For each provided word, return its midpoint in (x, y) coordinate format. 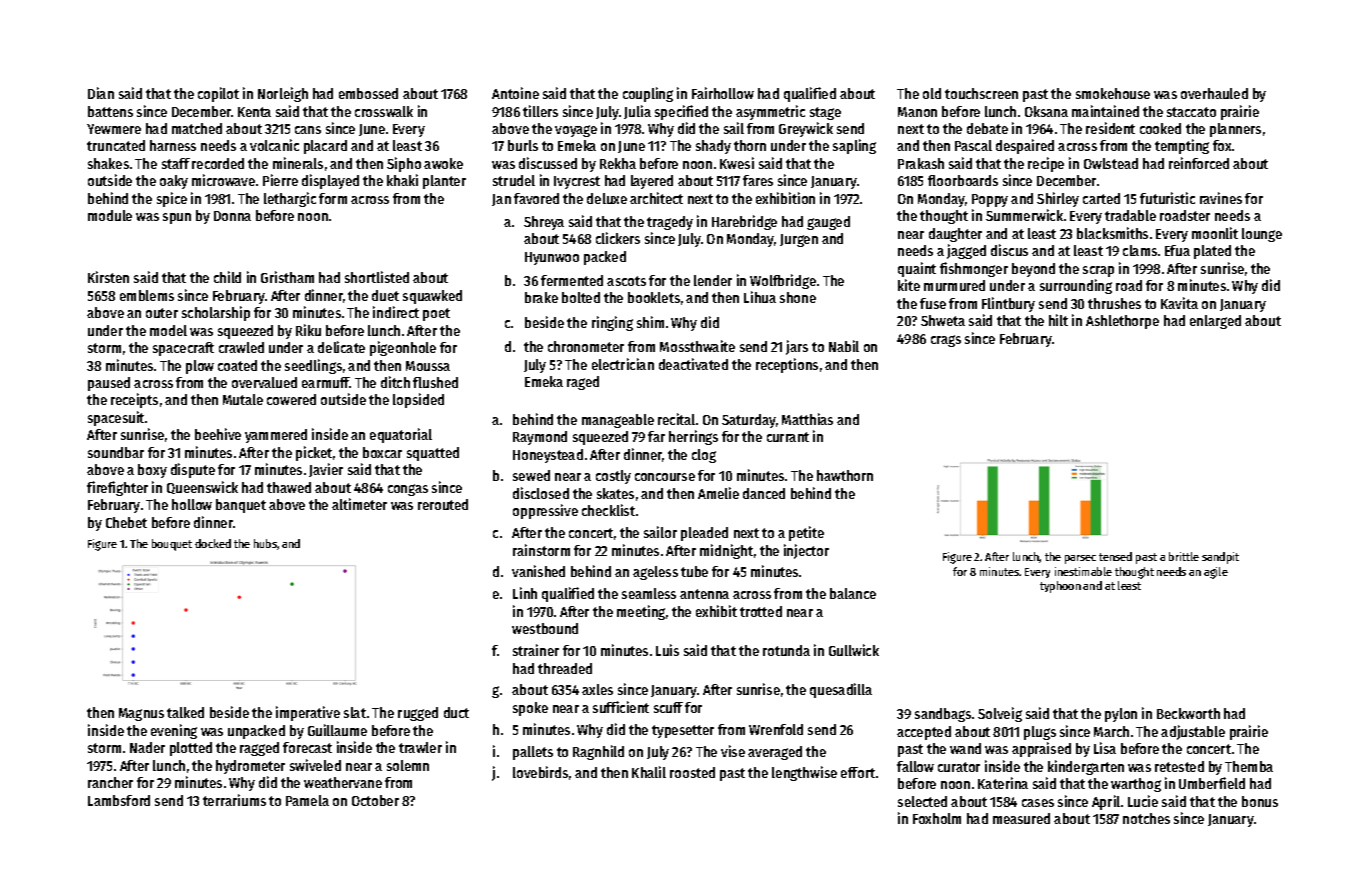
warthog (1136, 785)
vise (733, 751)
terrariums (234, 800)
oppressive (545, 511)
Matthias (807, 419)
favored (536, 198)
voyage (576, 131)
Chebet (126, 522)
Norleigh (283, 94)
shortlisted (377, 277)
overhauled (1214, 93)
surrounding (1076, 286)
